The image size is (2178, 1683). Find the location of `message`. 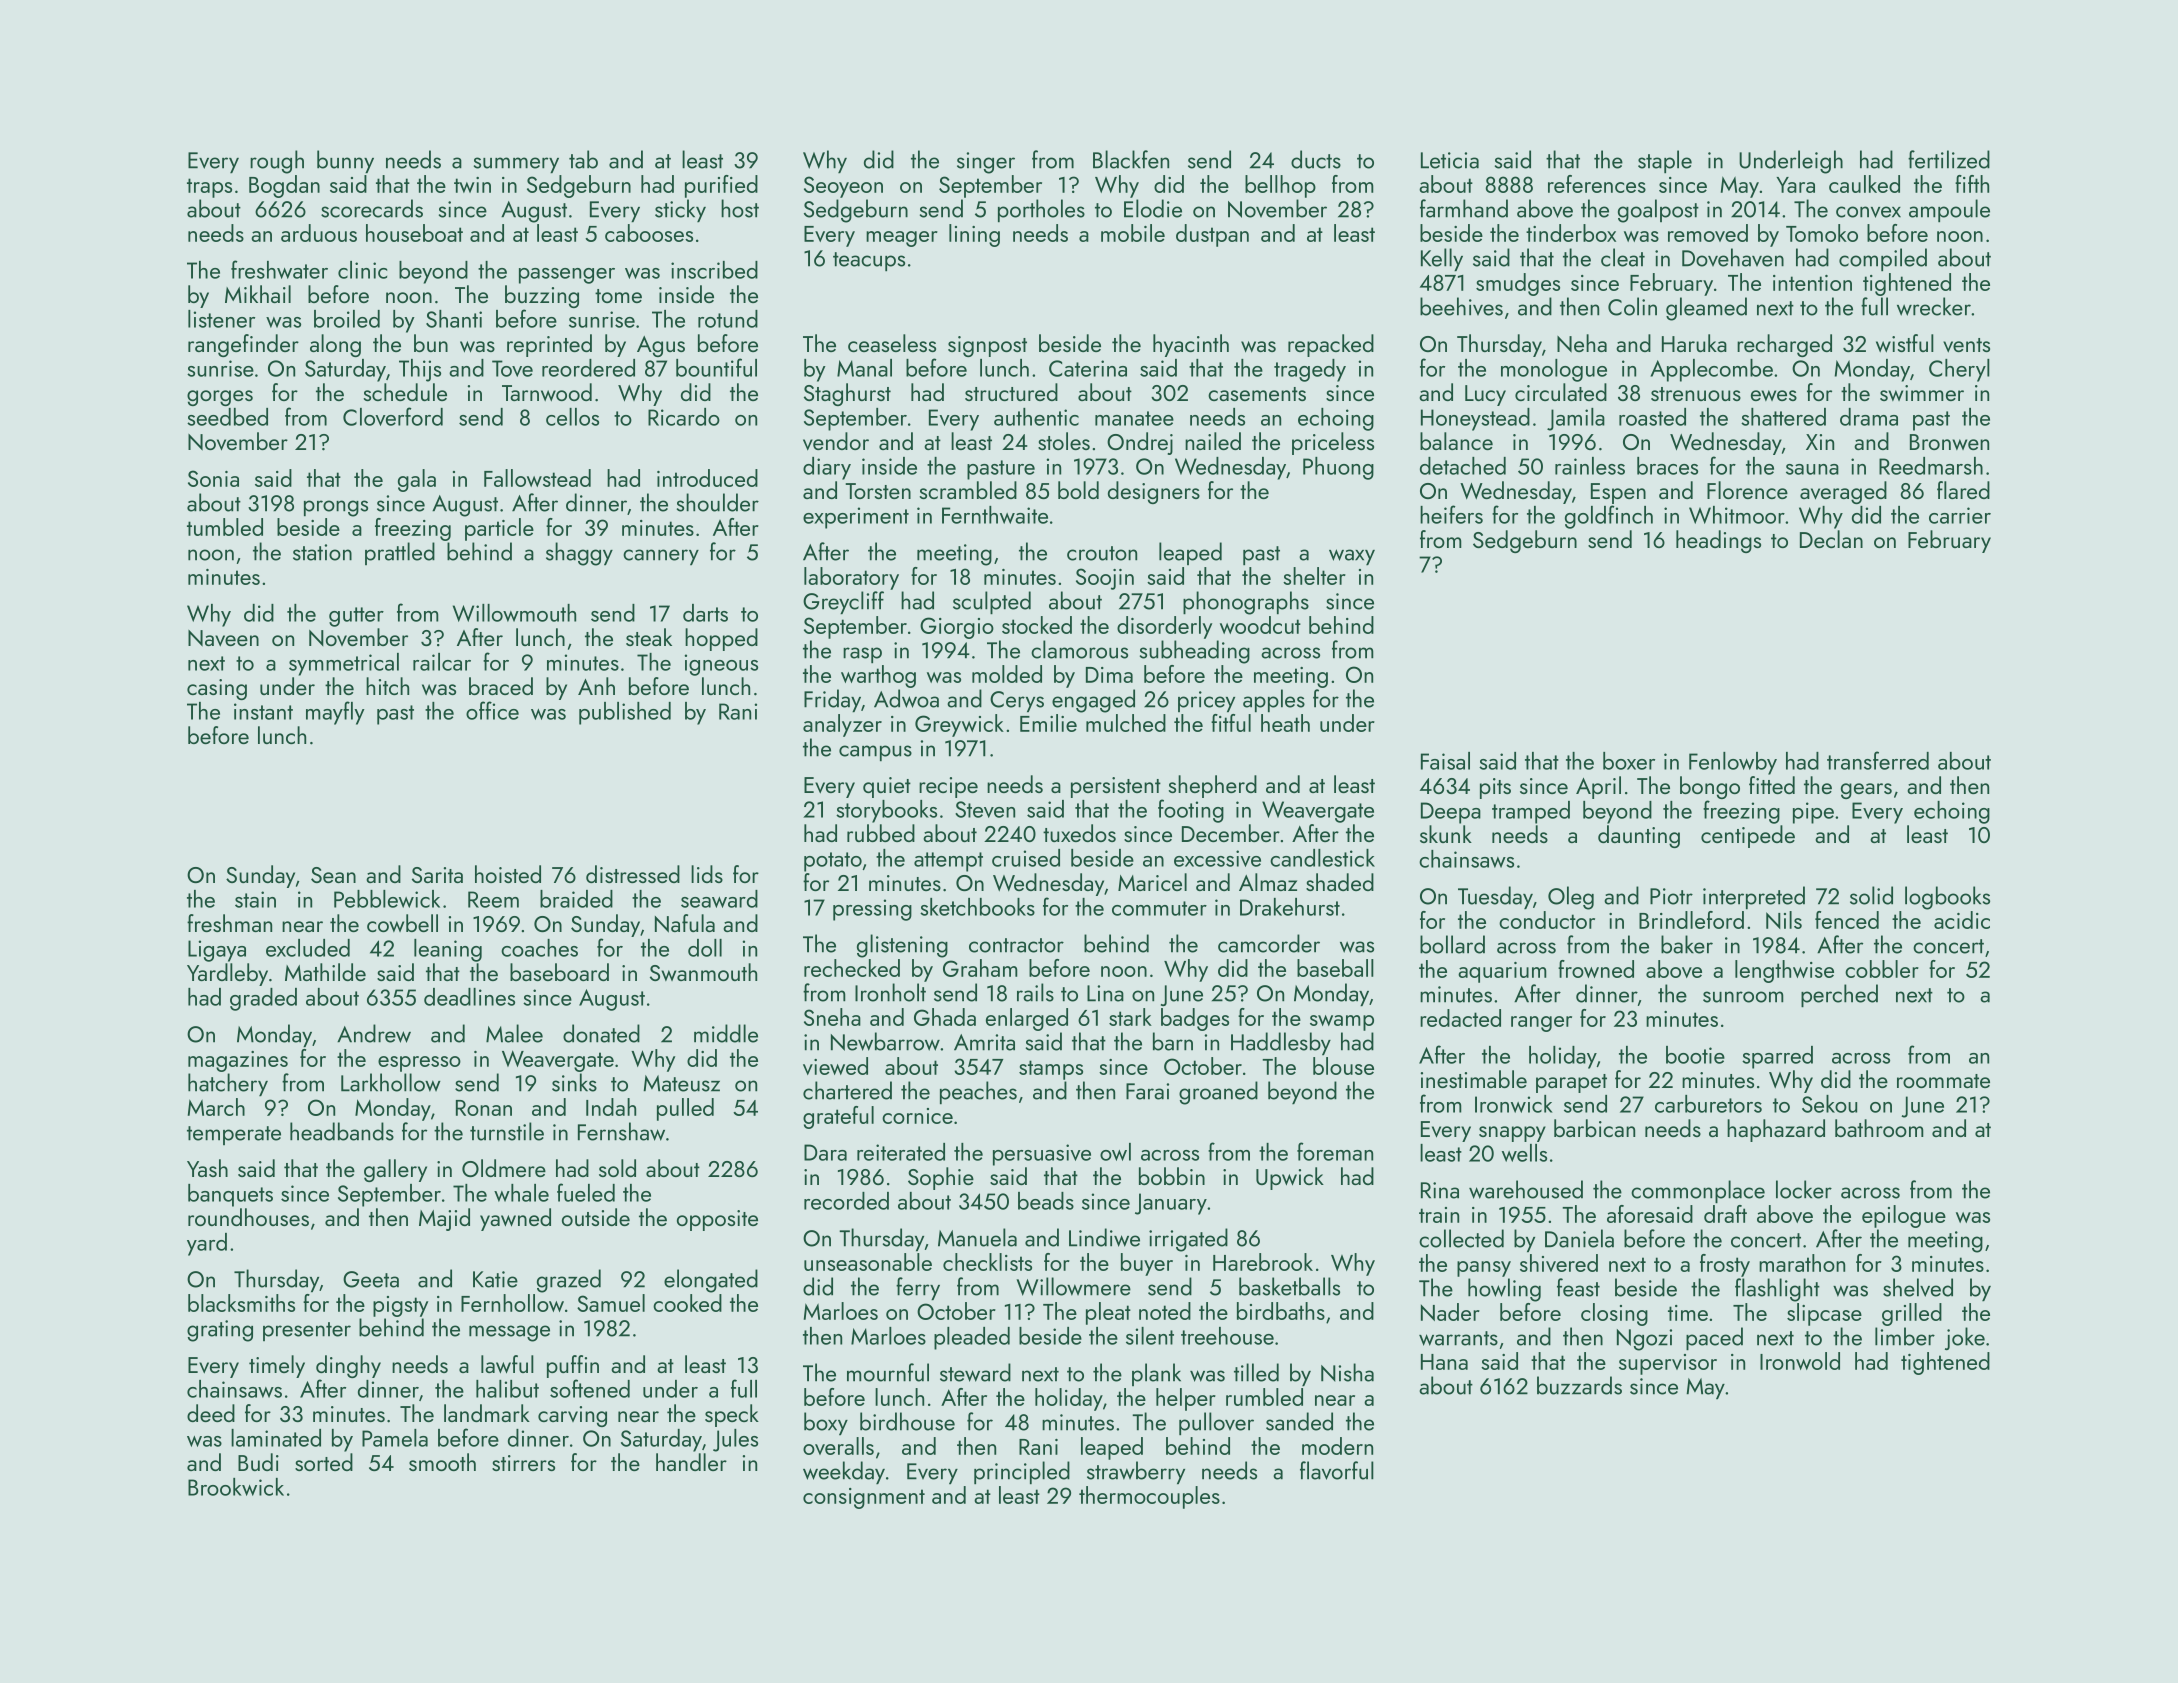

message is located at coordinates (509, 1333).
